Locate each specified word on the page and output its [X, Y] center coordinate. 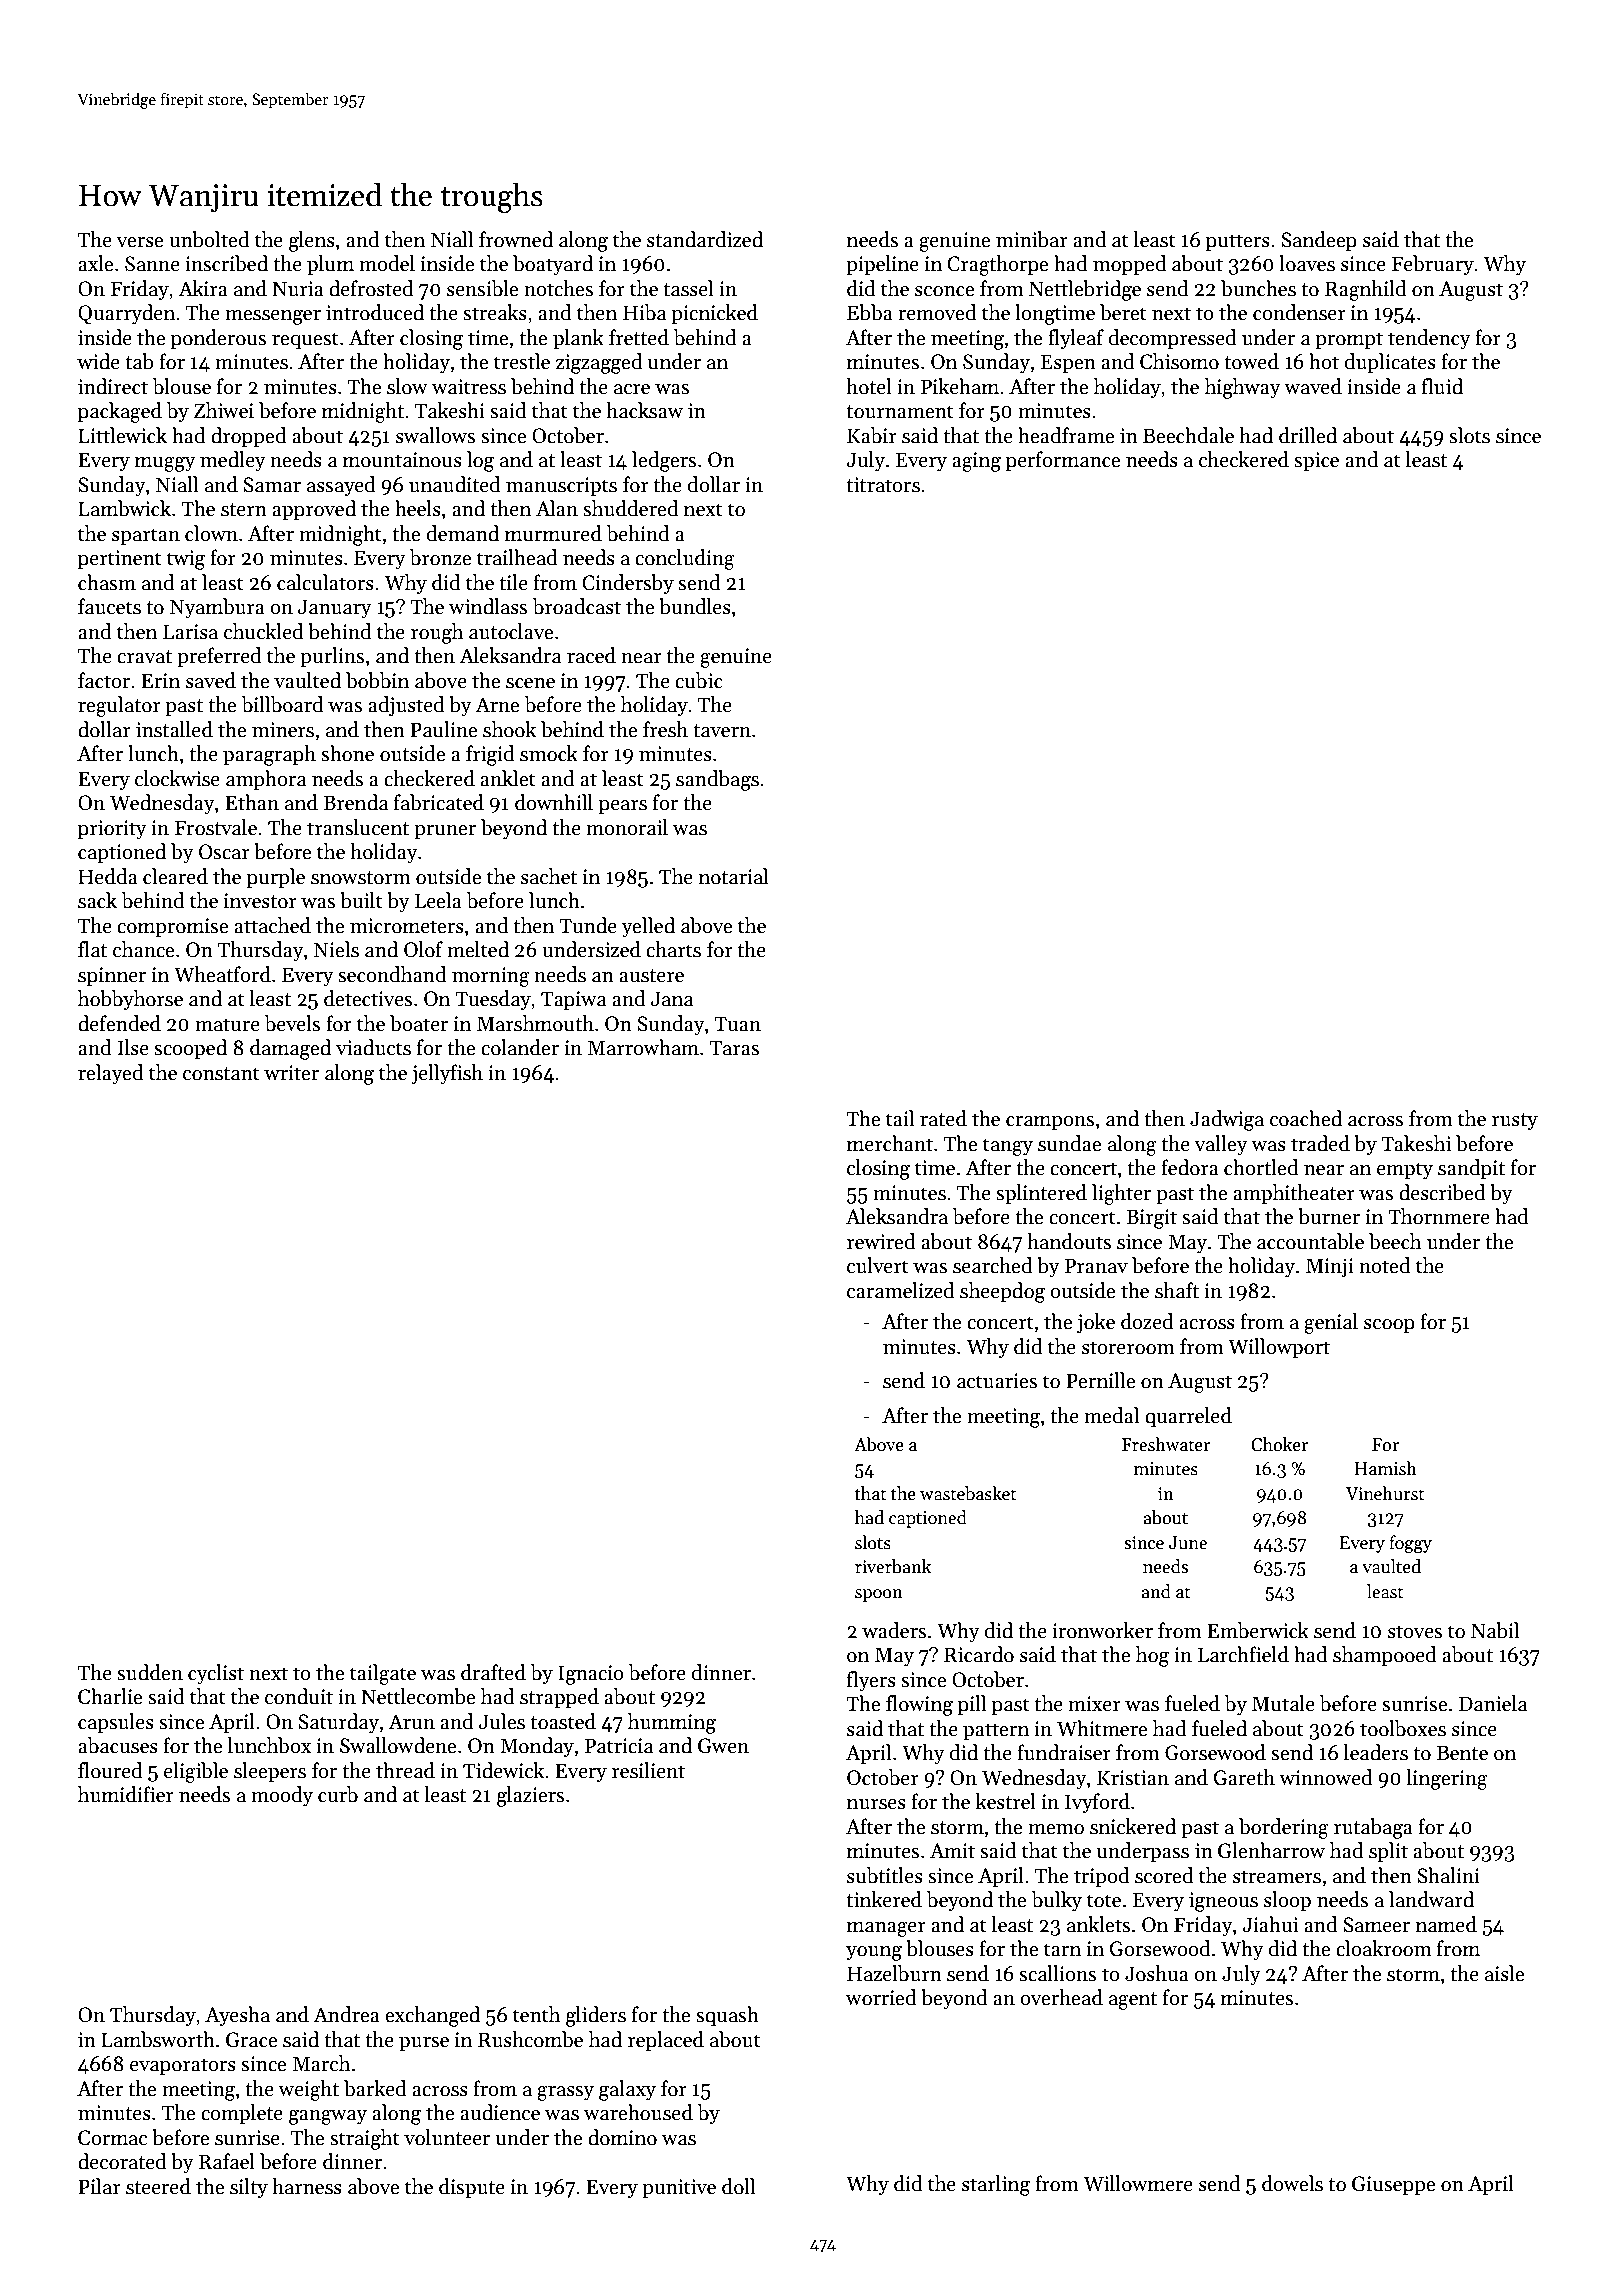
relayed [111, 1074]
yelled [648, 927]
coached [1306, 1118]
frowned [516, 239]
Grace [251, 2040]
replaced [666, 2041]
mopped [1130, 265]
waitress [469, 387]
